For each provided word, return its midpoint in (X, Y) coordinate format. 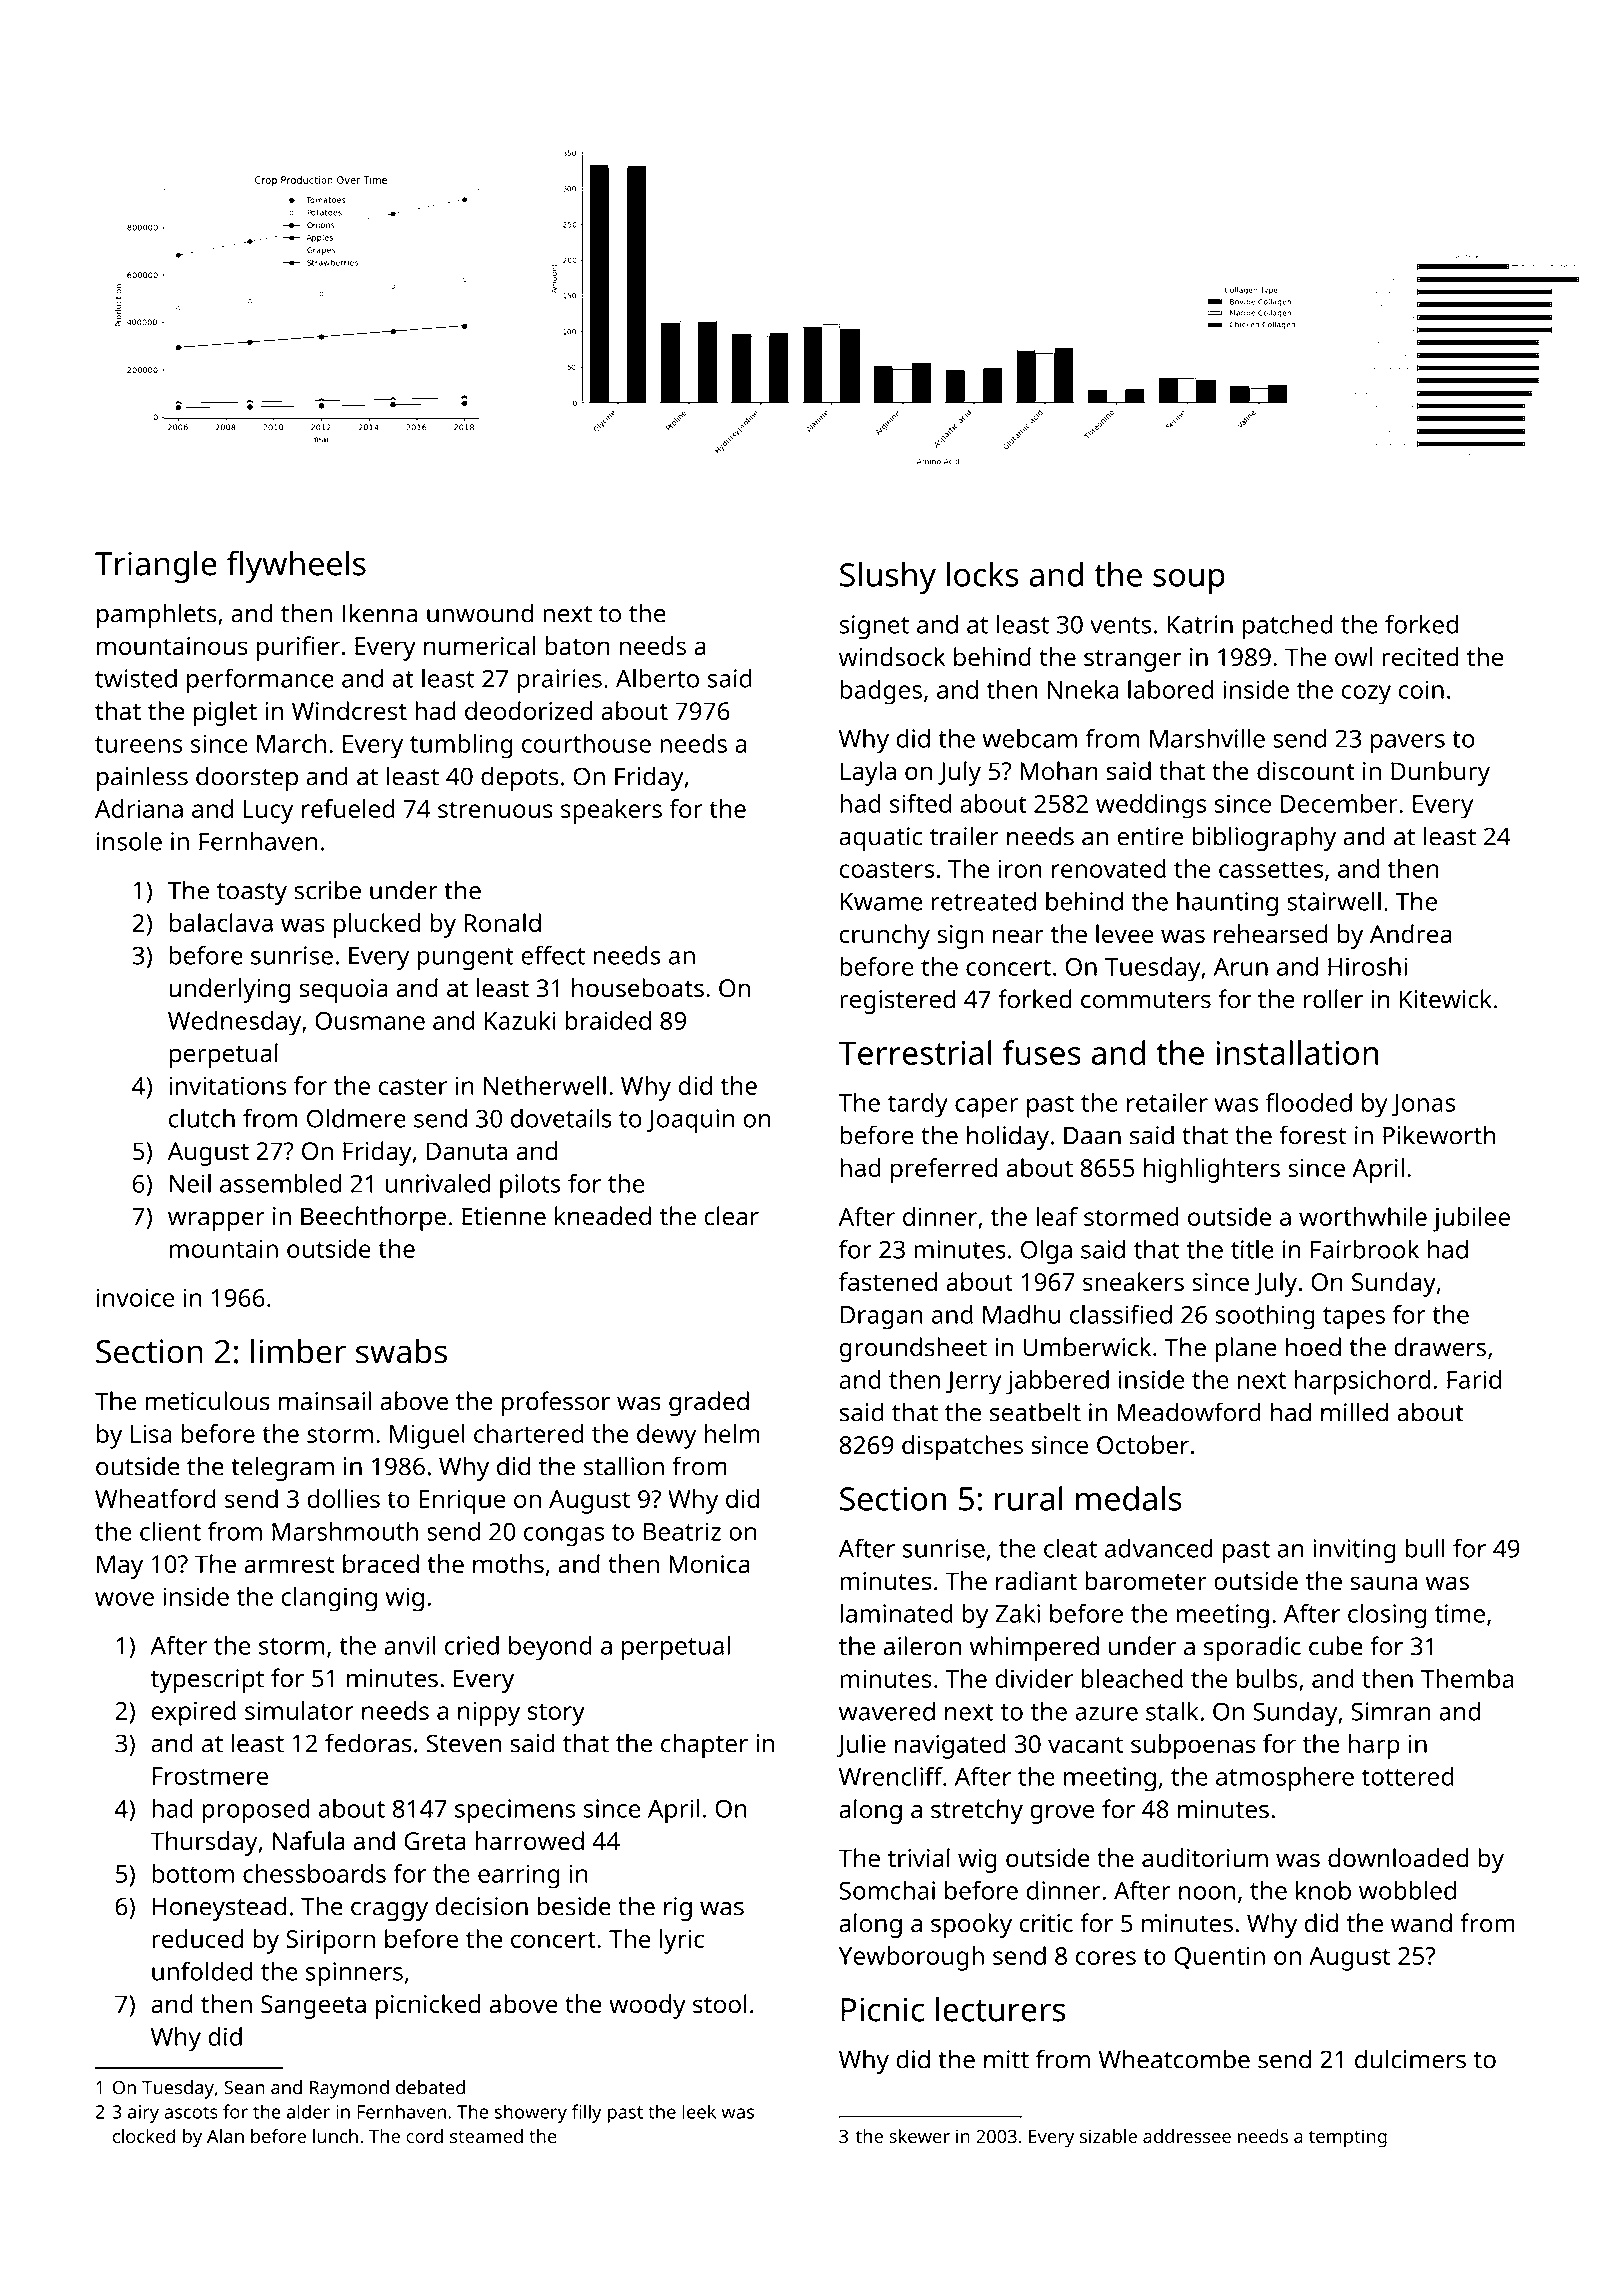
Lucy (268, 812)
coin (1421, 689)
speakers (611, 811)
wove (124, 1599)
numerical (479, 645)
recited (1420, 656)
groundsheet (913, 1349)
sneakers (1133, 1281)
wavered (887, 1711)
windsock (892, 656)
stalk (1172, 1711)
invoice (135, 1297)
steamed (486, 2136)
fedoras (368, 1743)
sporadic (1252, 1648)
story (556, 1714)
